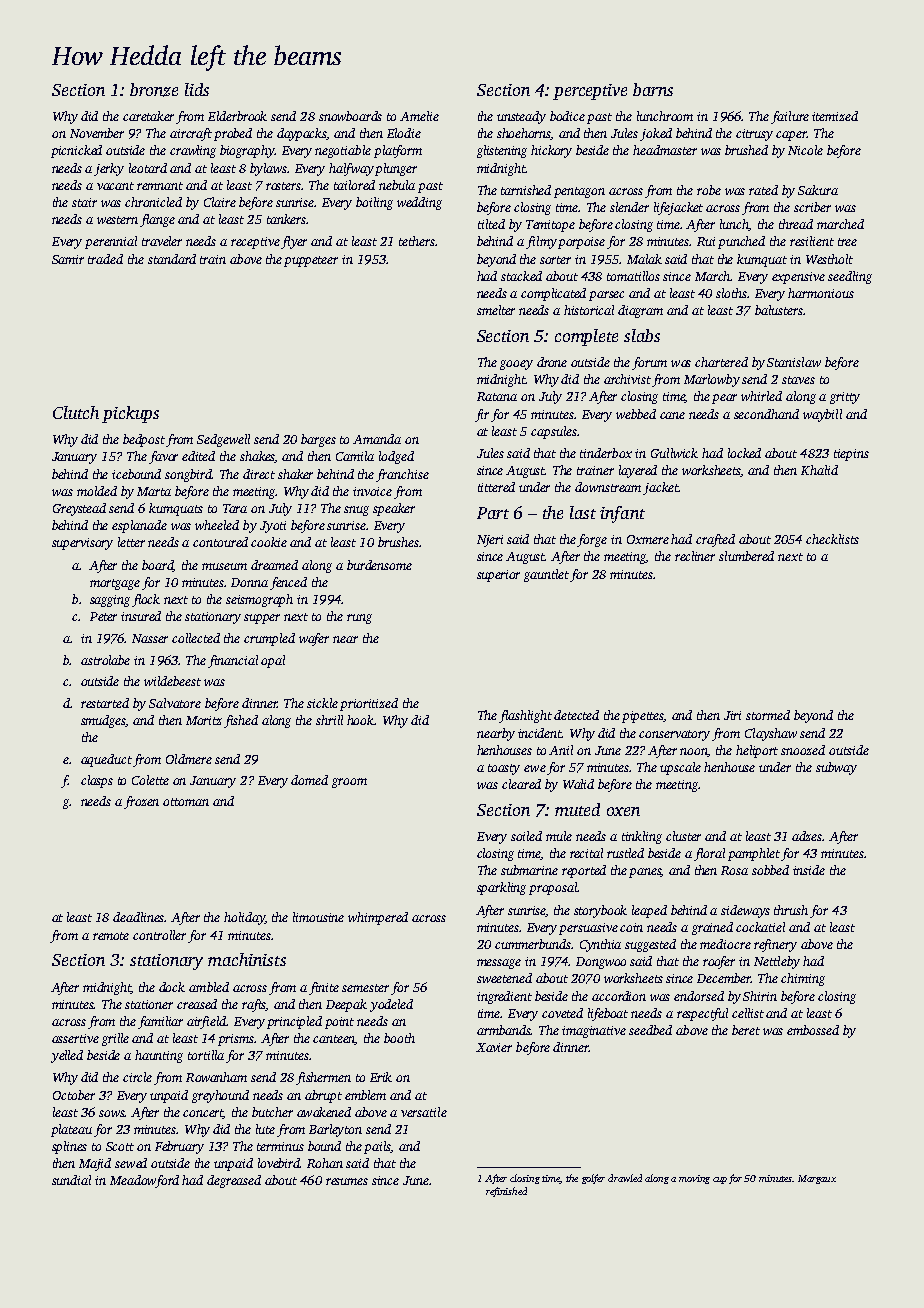 The height and width of the image is (1308, 924). What do you see at coordinates (501, 888) in the image?
I see `sparkling` at bounding box center [501, 888].
